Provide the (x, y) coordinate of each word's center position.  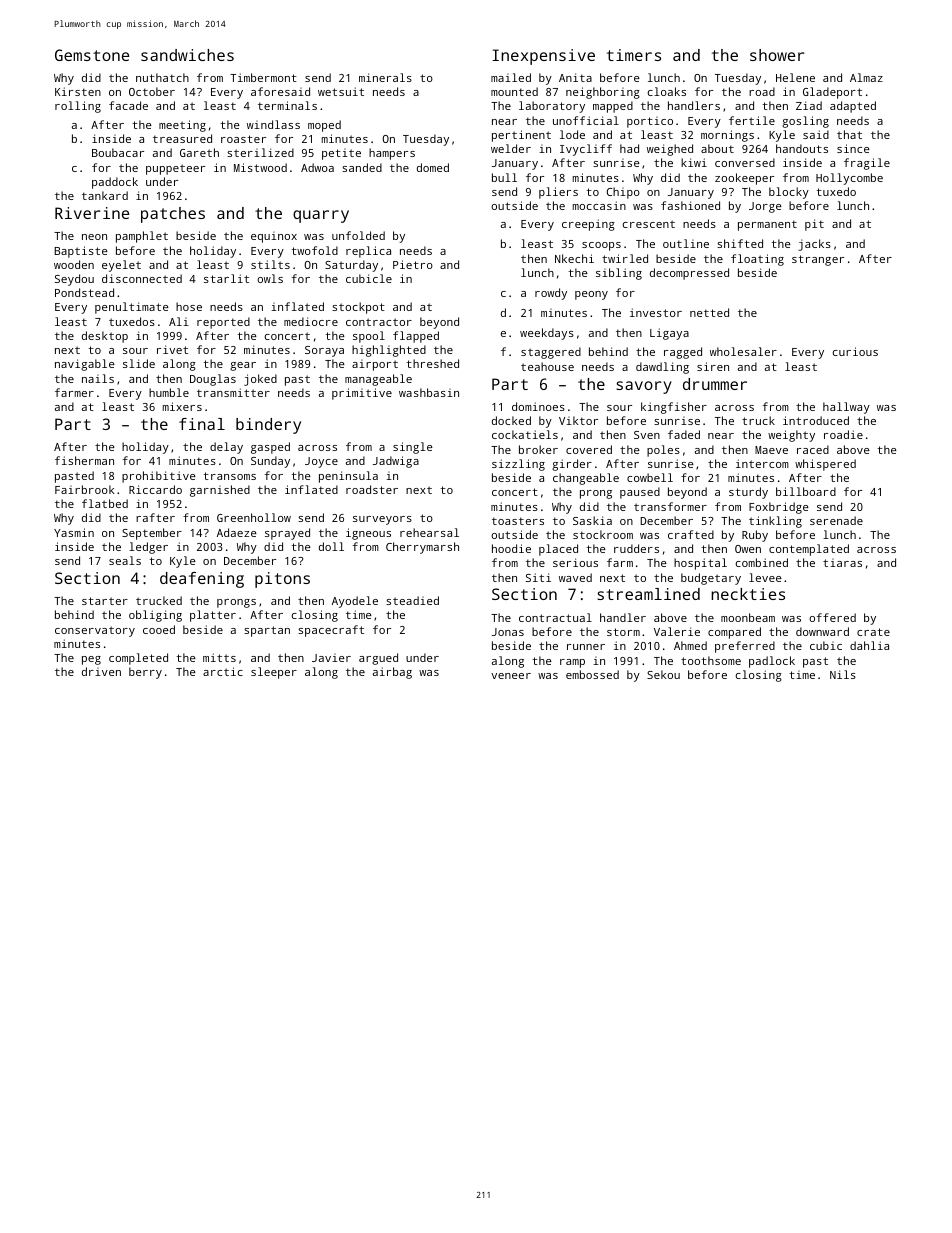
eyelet (121, 266)
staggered (551, 353)
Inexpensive (544, 57)
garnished (220, 491)
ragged (683, 353)
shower (777, 55)
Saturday (351, 266)
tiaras (842, 563)
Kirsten (78, 91)
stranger (818, 260)
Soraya (324, 351)
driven (101, 671)
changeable (586, 479)
